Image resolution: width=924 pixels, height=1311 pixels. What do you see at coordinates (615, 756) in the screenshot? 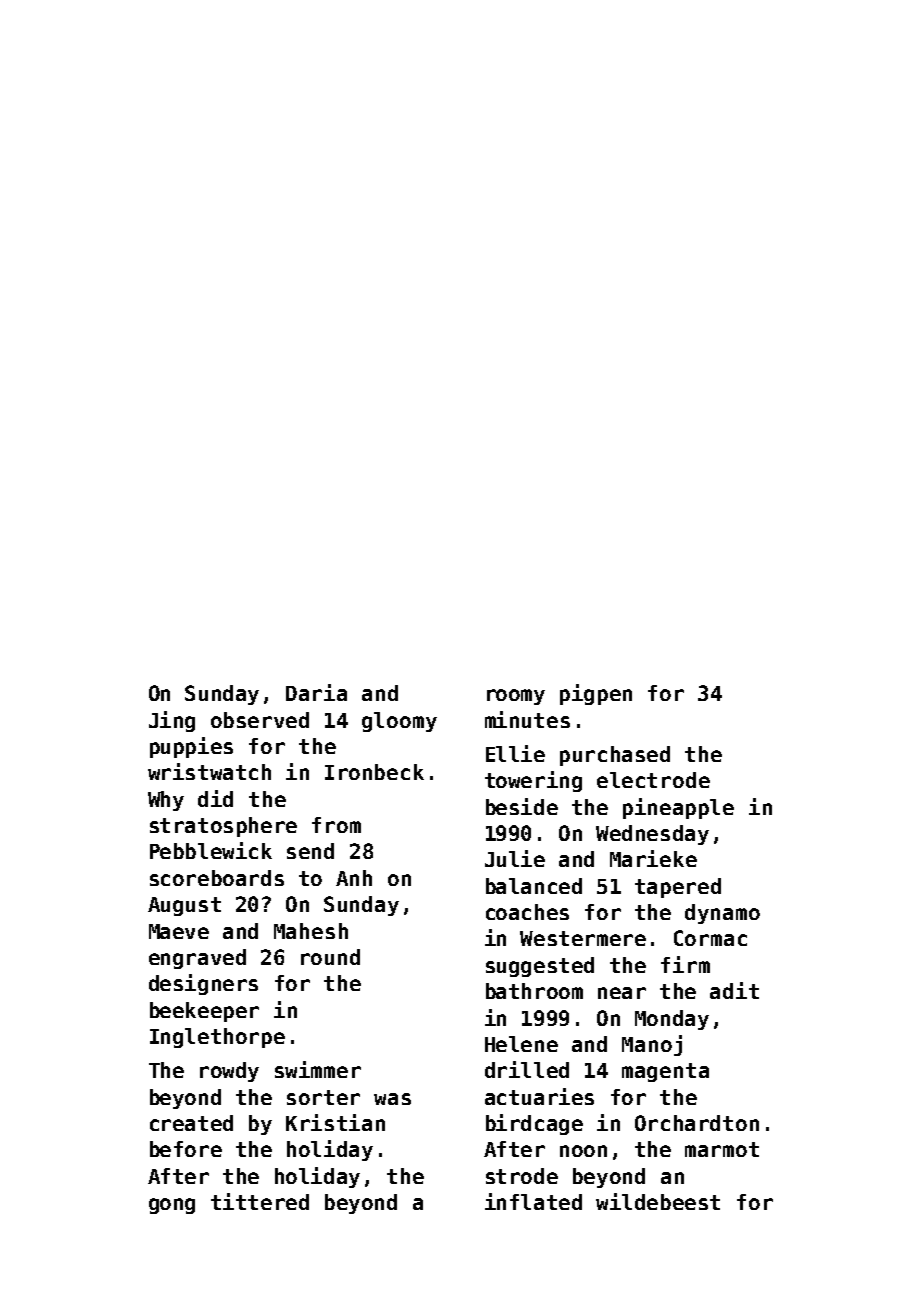
I see `purchased` at bounding box center [615, 756].
